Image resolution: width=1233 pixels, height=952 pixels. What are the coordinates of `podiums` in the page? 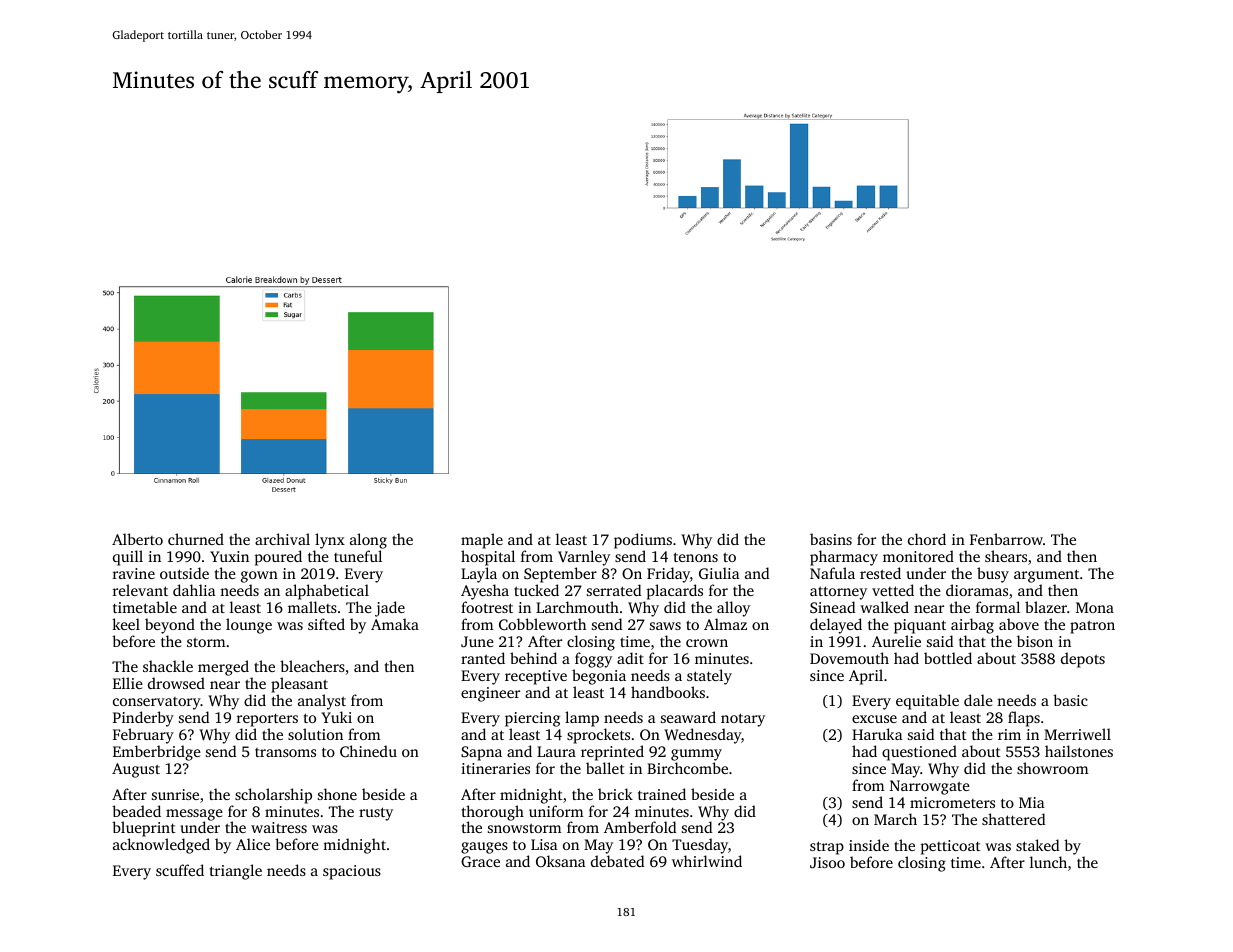 It's located at (643, 541).
